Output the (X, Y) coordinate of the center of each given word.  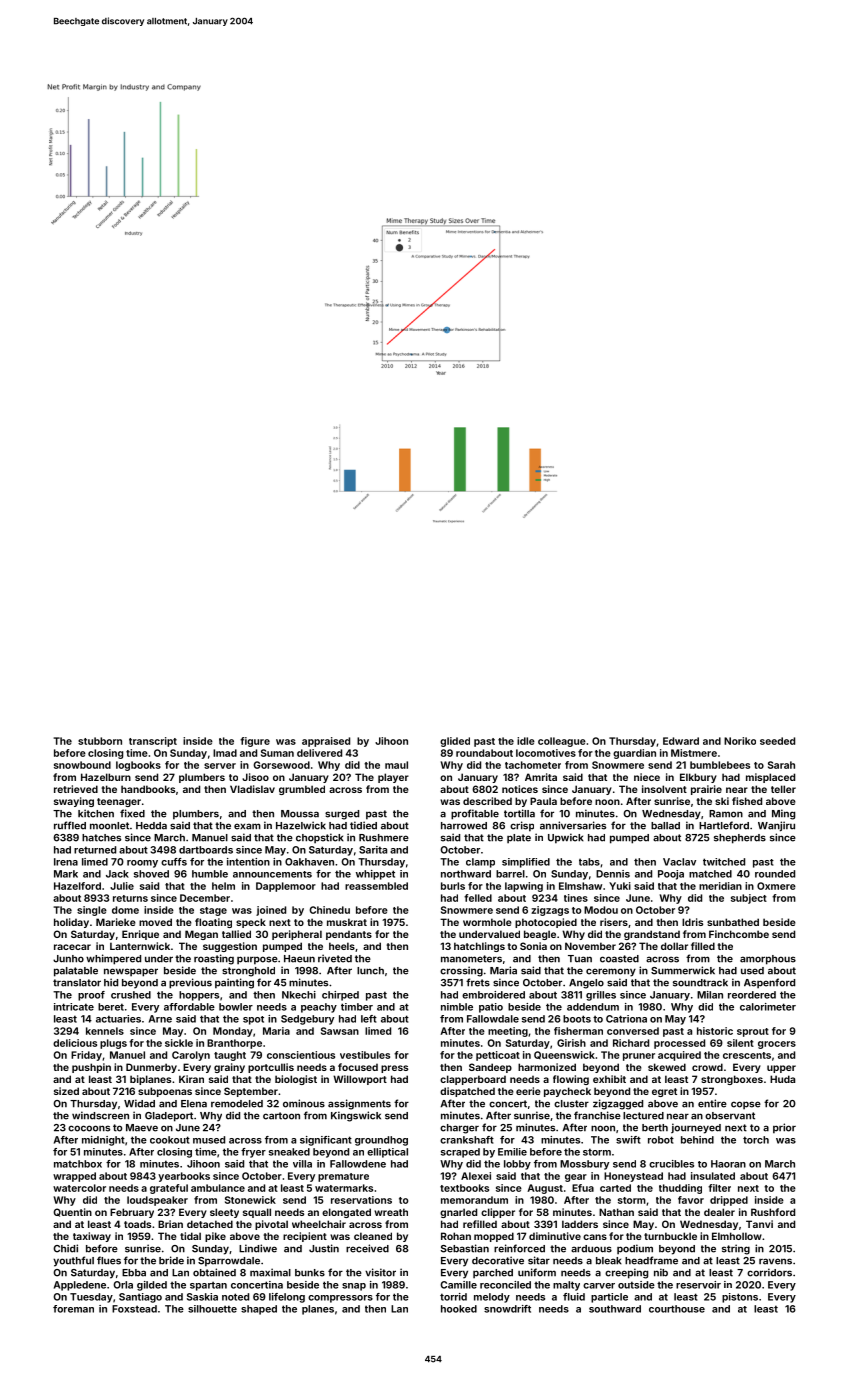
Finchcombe (739, 934)
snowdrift (507, 1309)
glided (455, 742)
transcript (153, 742)
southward (615, 1309)
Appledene (80, 1286)
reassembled (376, 886)
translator (77, 983)
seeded (777, 741)
